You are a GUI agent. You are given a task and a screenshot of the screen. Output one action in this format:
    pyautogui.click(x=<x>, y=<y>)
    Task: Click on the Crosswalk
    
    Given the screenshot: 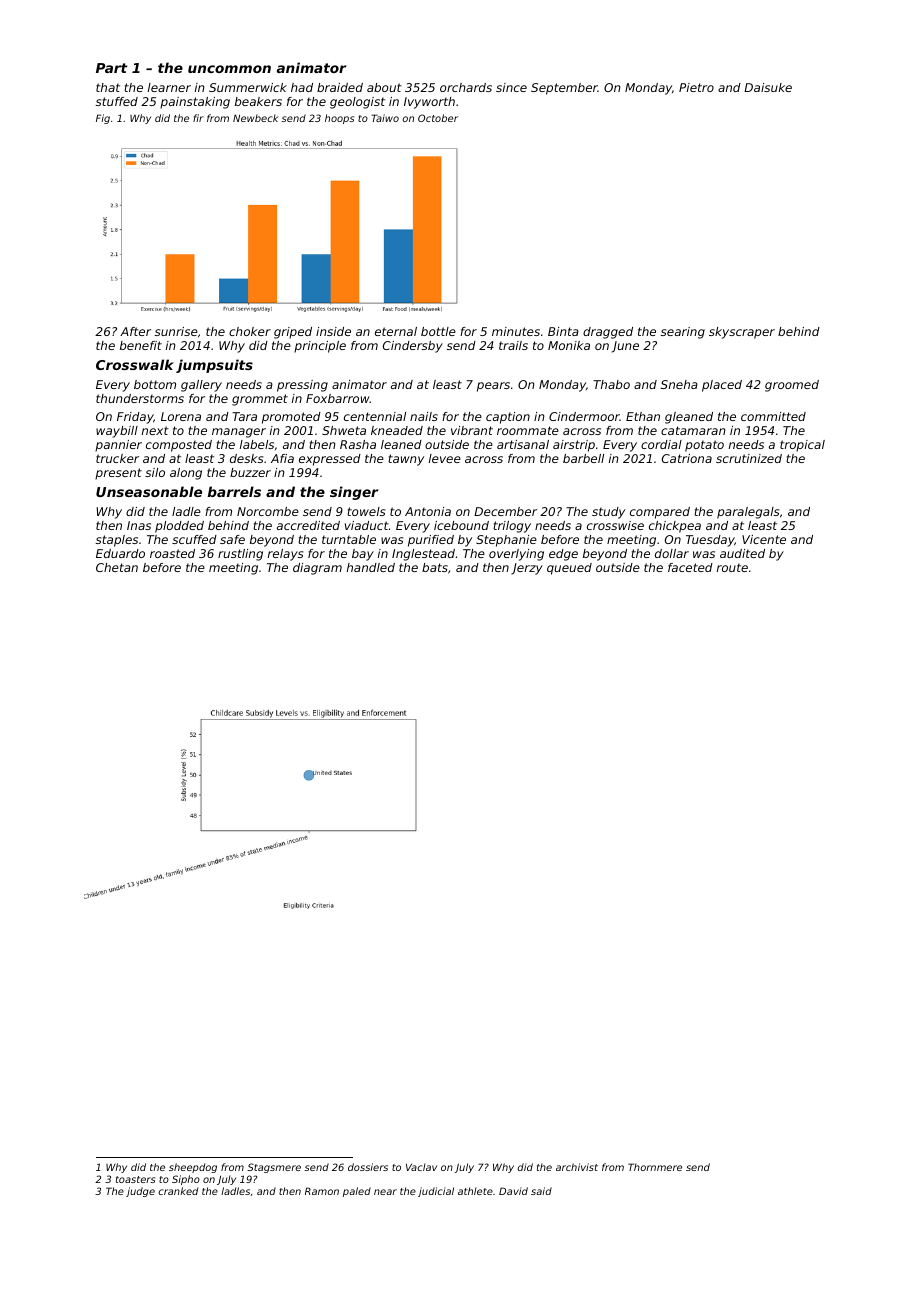 What is the action you would take?
    pyautogui.click(x=135, y=364)
